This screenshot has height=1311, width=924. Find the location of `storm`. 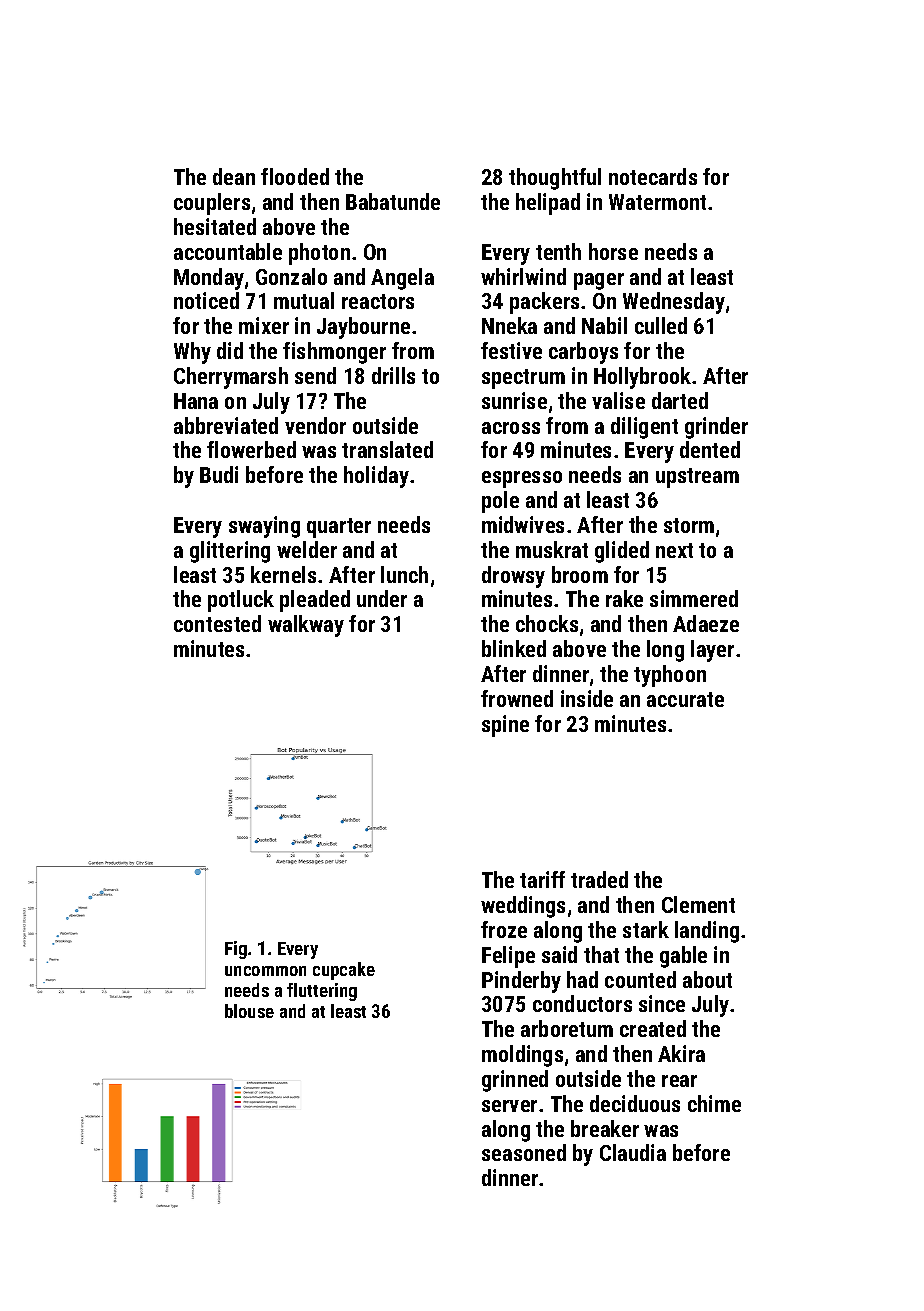

storm is located at coordinates (689, 525).
